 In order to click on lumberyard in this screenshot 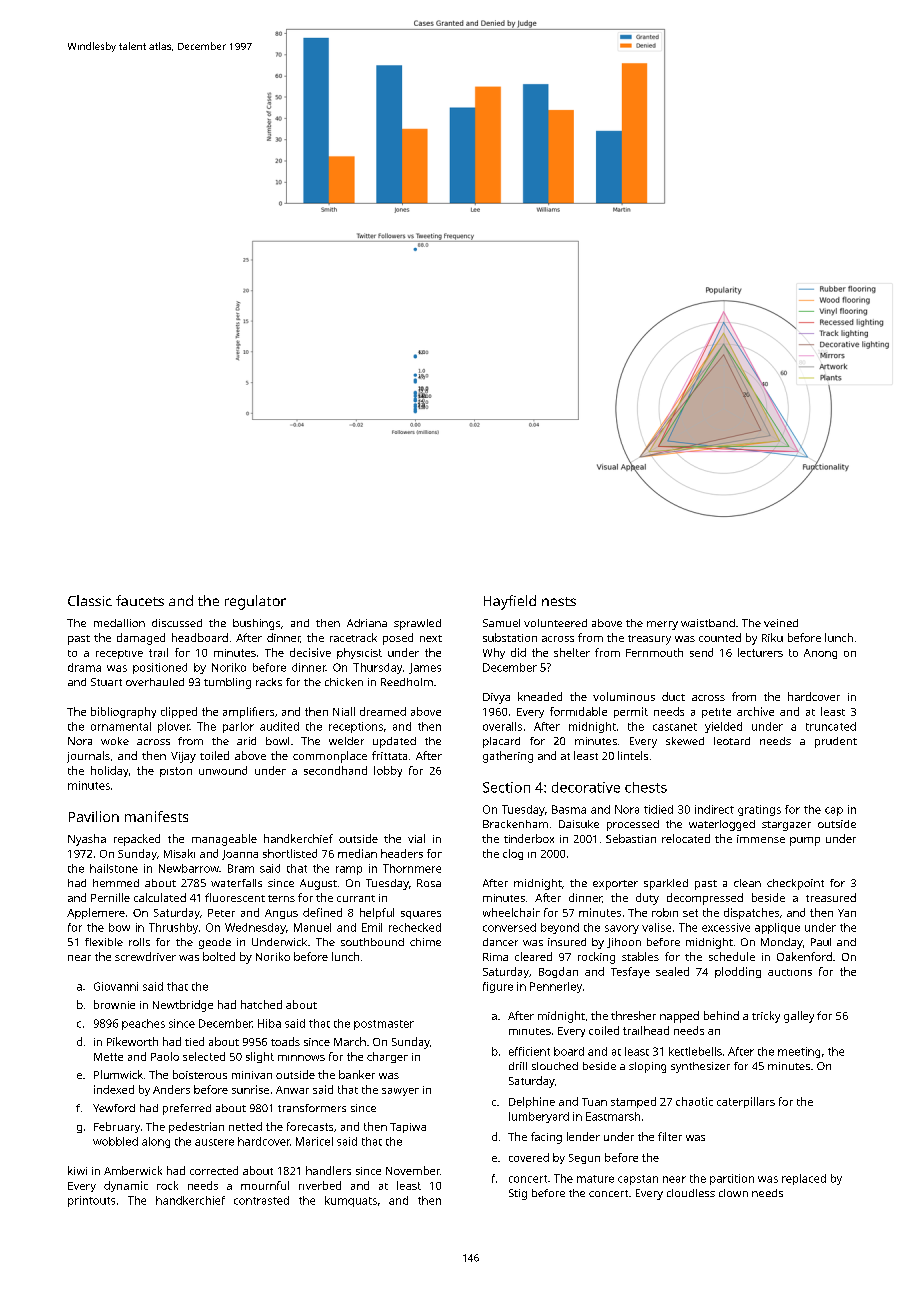, I will do `click(539, 1117)`.
